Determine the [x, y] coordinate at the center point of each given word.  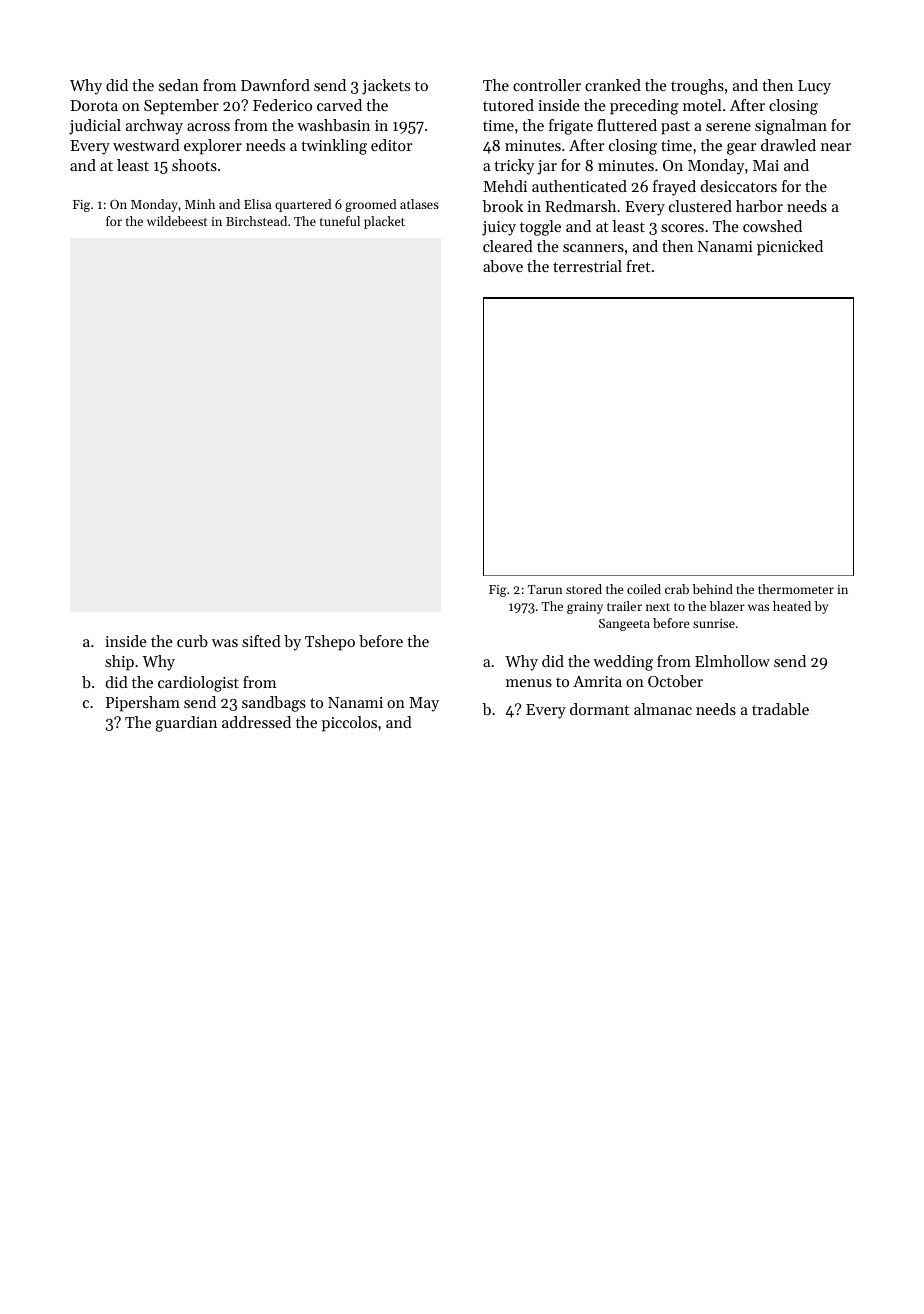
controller [547, 85]
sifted [261, 641]
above [503, 266]
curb [192, 641]
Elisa [258, 204]
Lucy [814, 87]
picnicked [790, 248]
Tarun [545, 589]
